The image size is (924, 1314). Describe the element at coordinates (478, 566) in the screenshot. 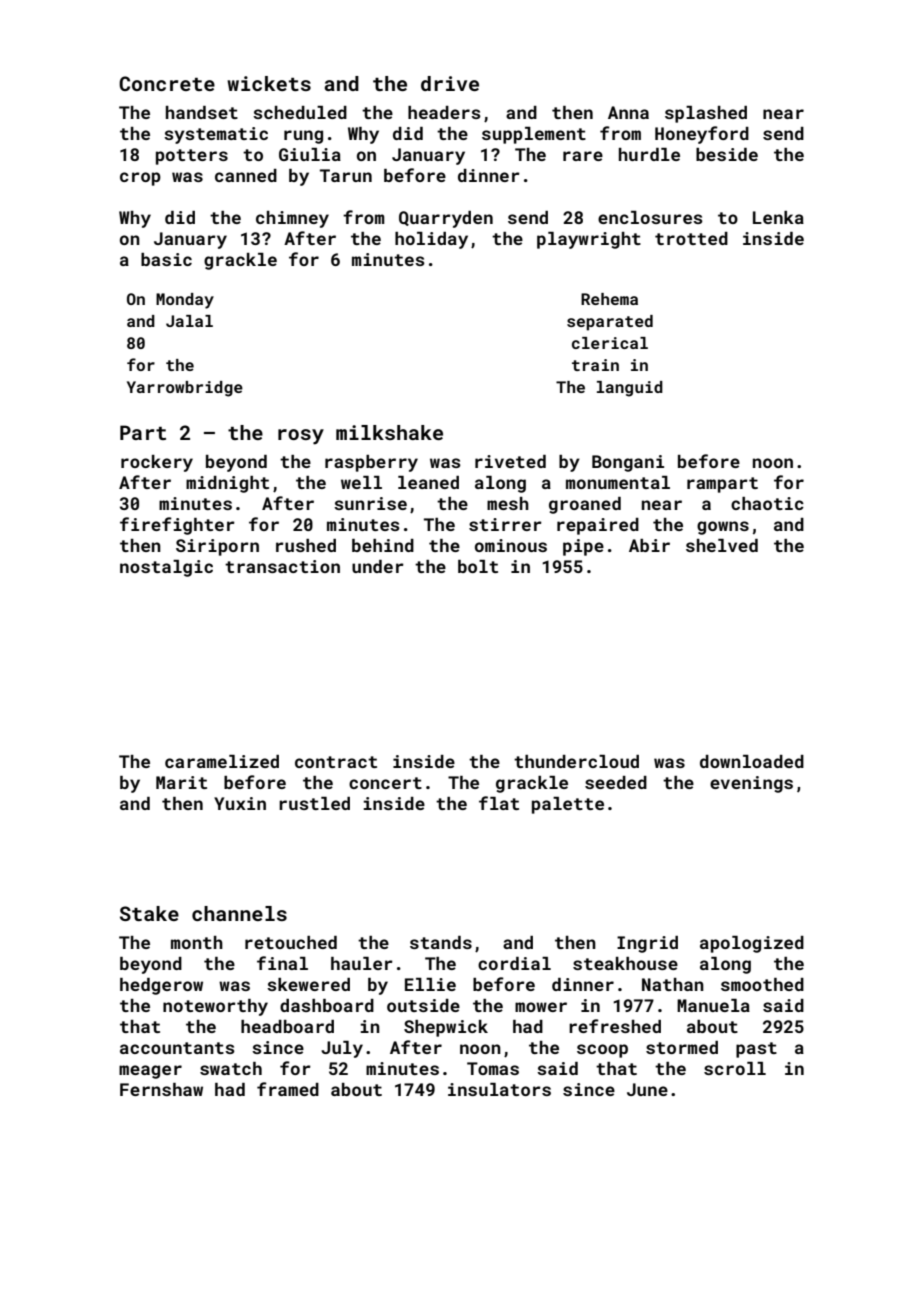

I see `bolt` at that location.
